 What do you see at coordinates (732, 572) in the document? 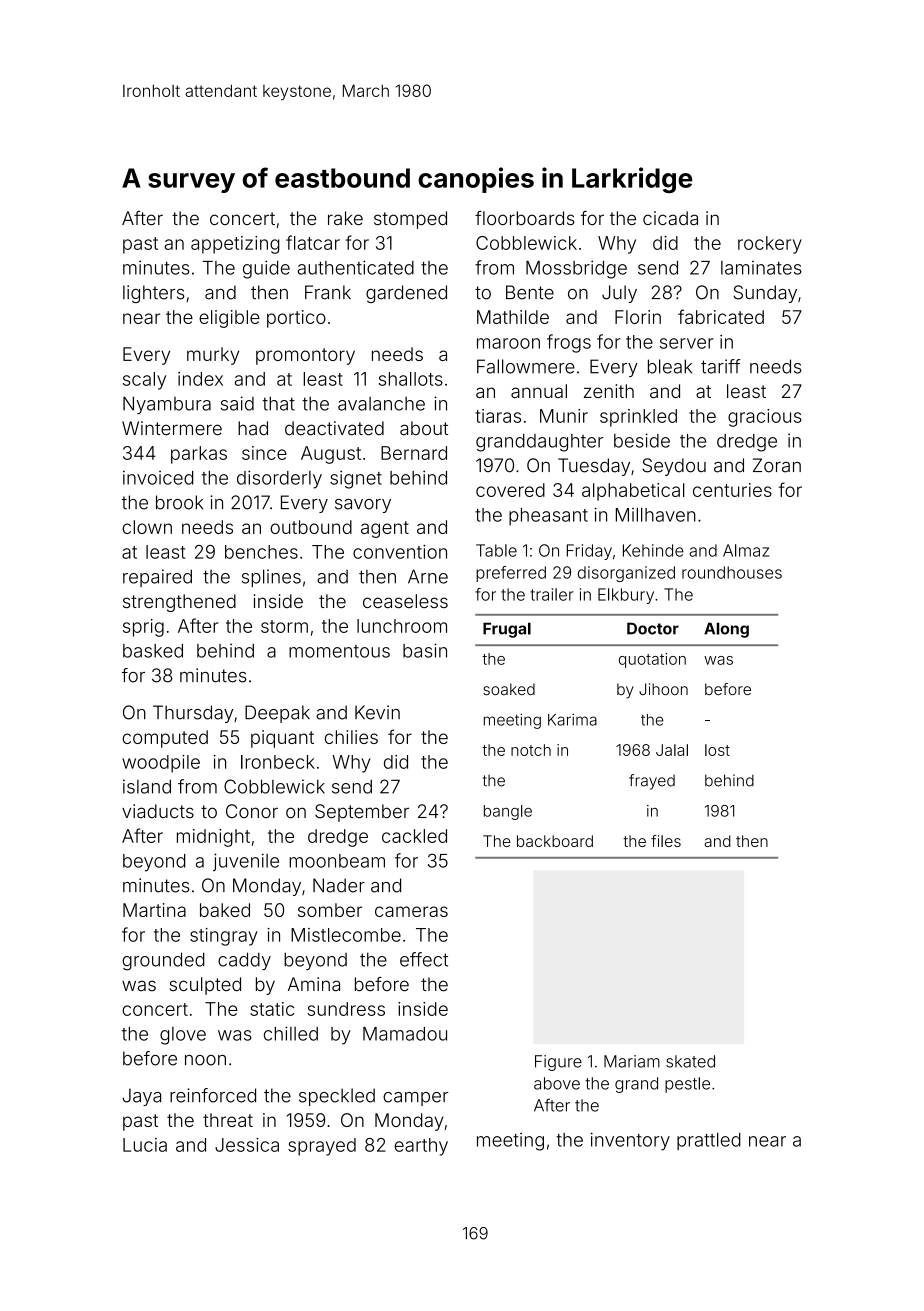
I see `roundhouses` at bounding box center [732, 572].
